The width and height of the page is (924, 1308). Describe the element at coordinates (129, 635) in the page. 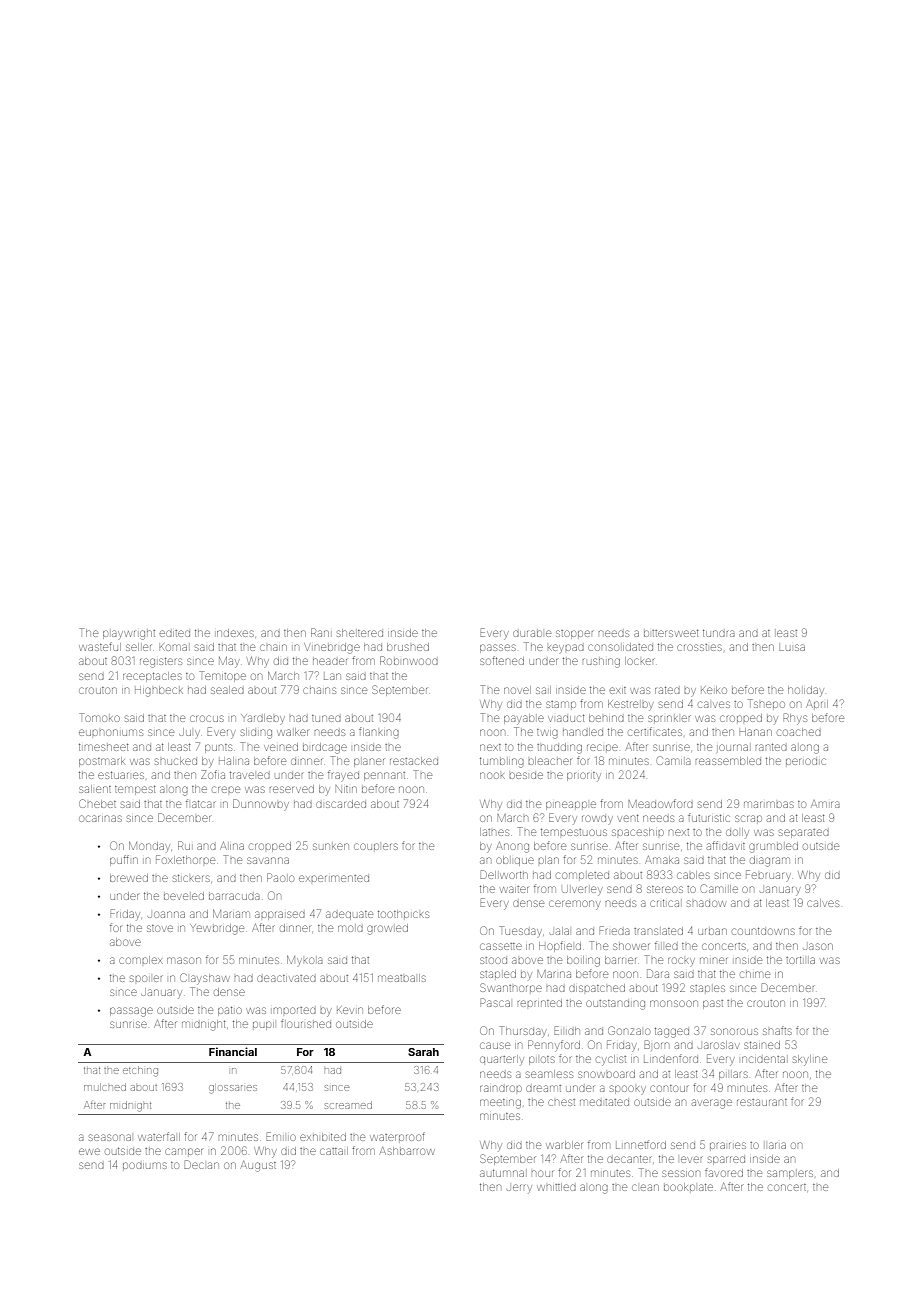

I see `playwright` at that location.
